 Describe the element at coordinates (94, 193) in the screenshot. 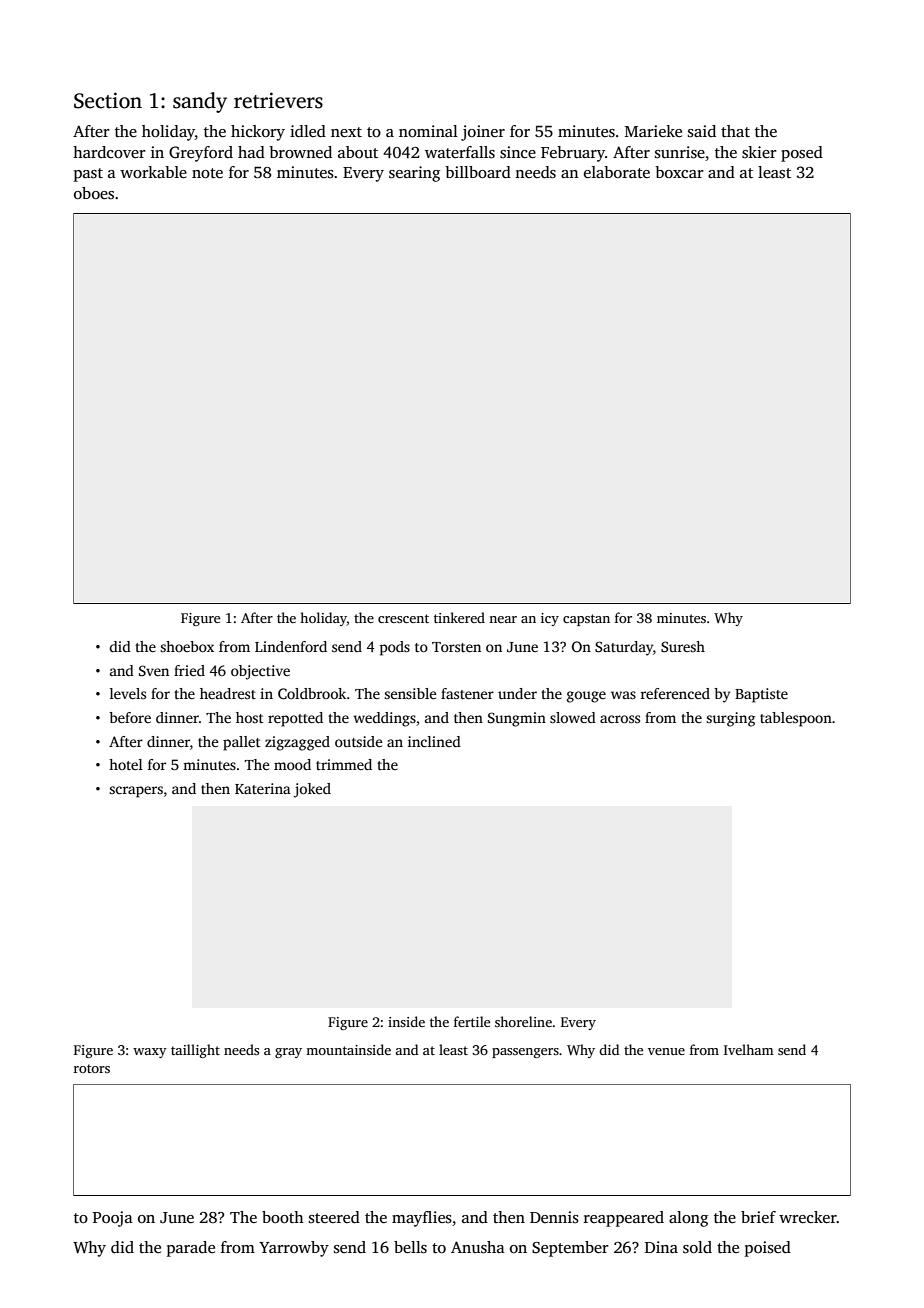

I see `oboes` at that location.
